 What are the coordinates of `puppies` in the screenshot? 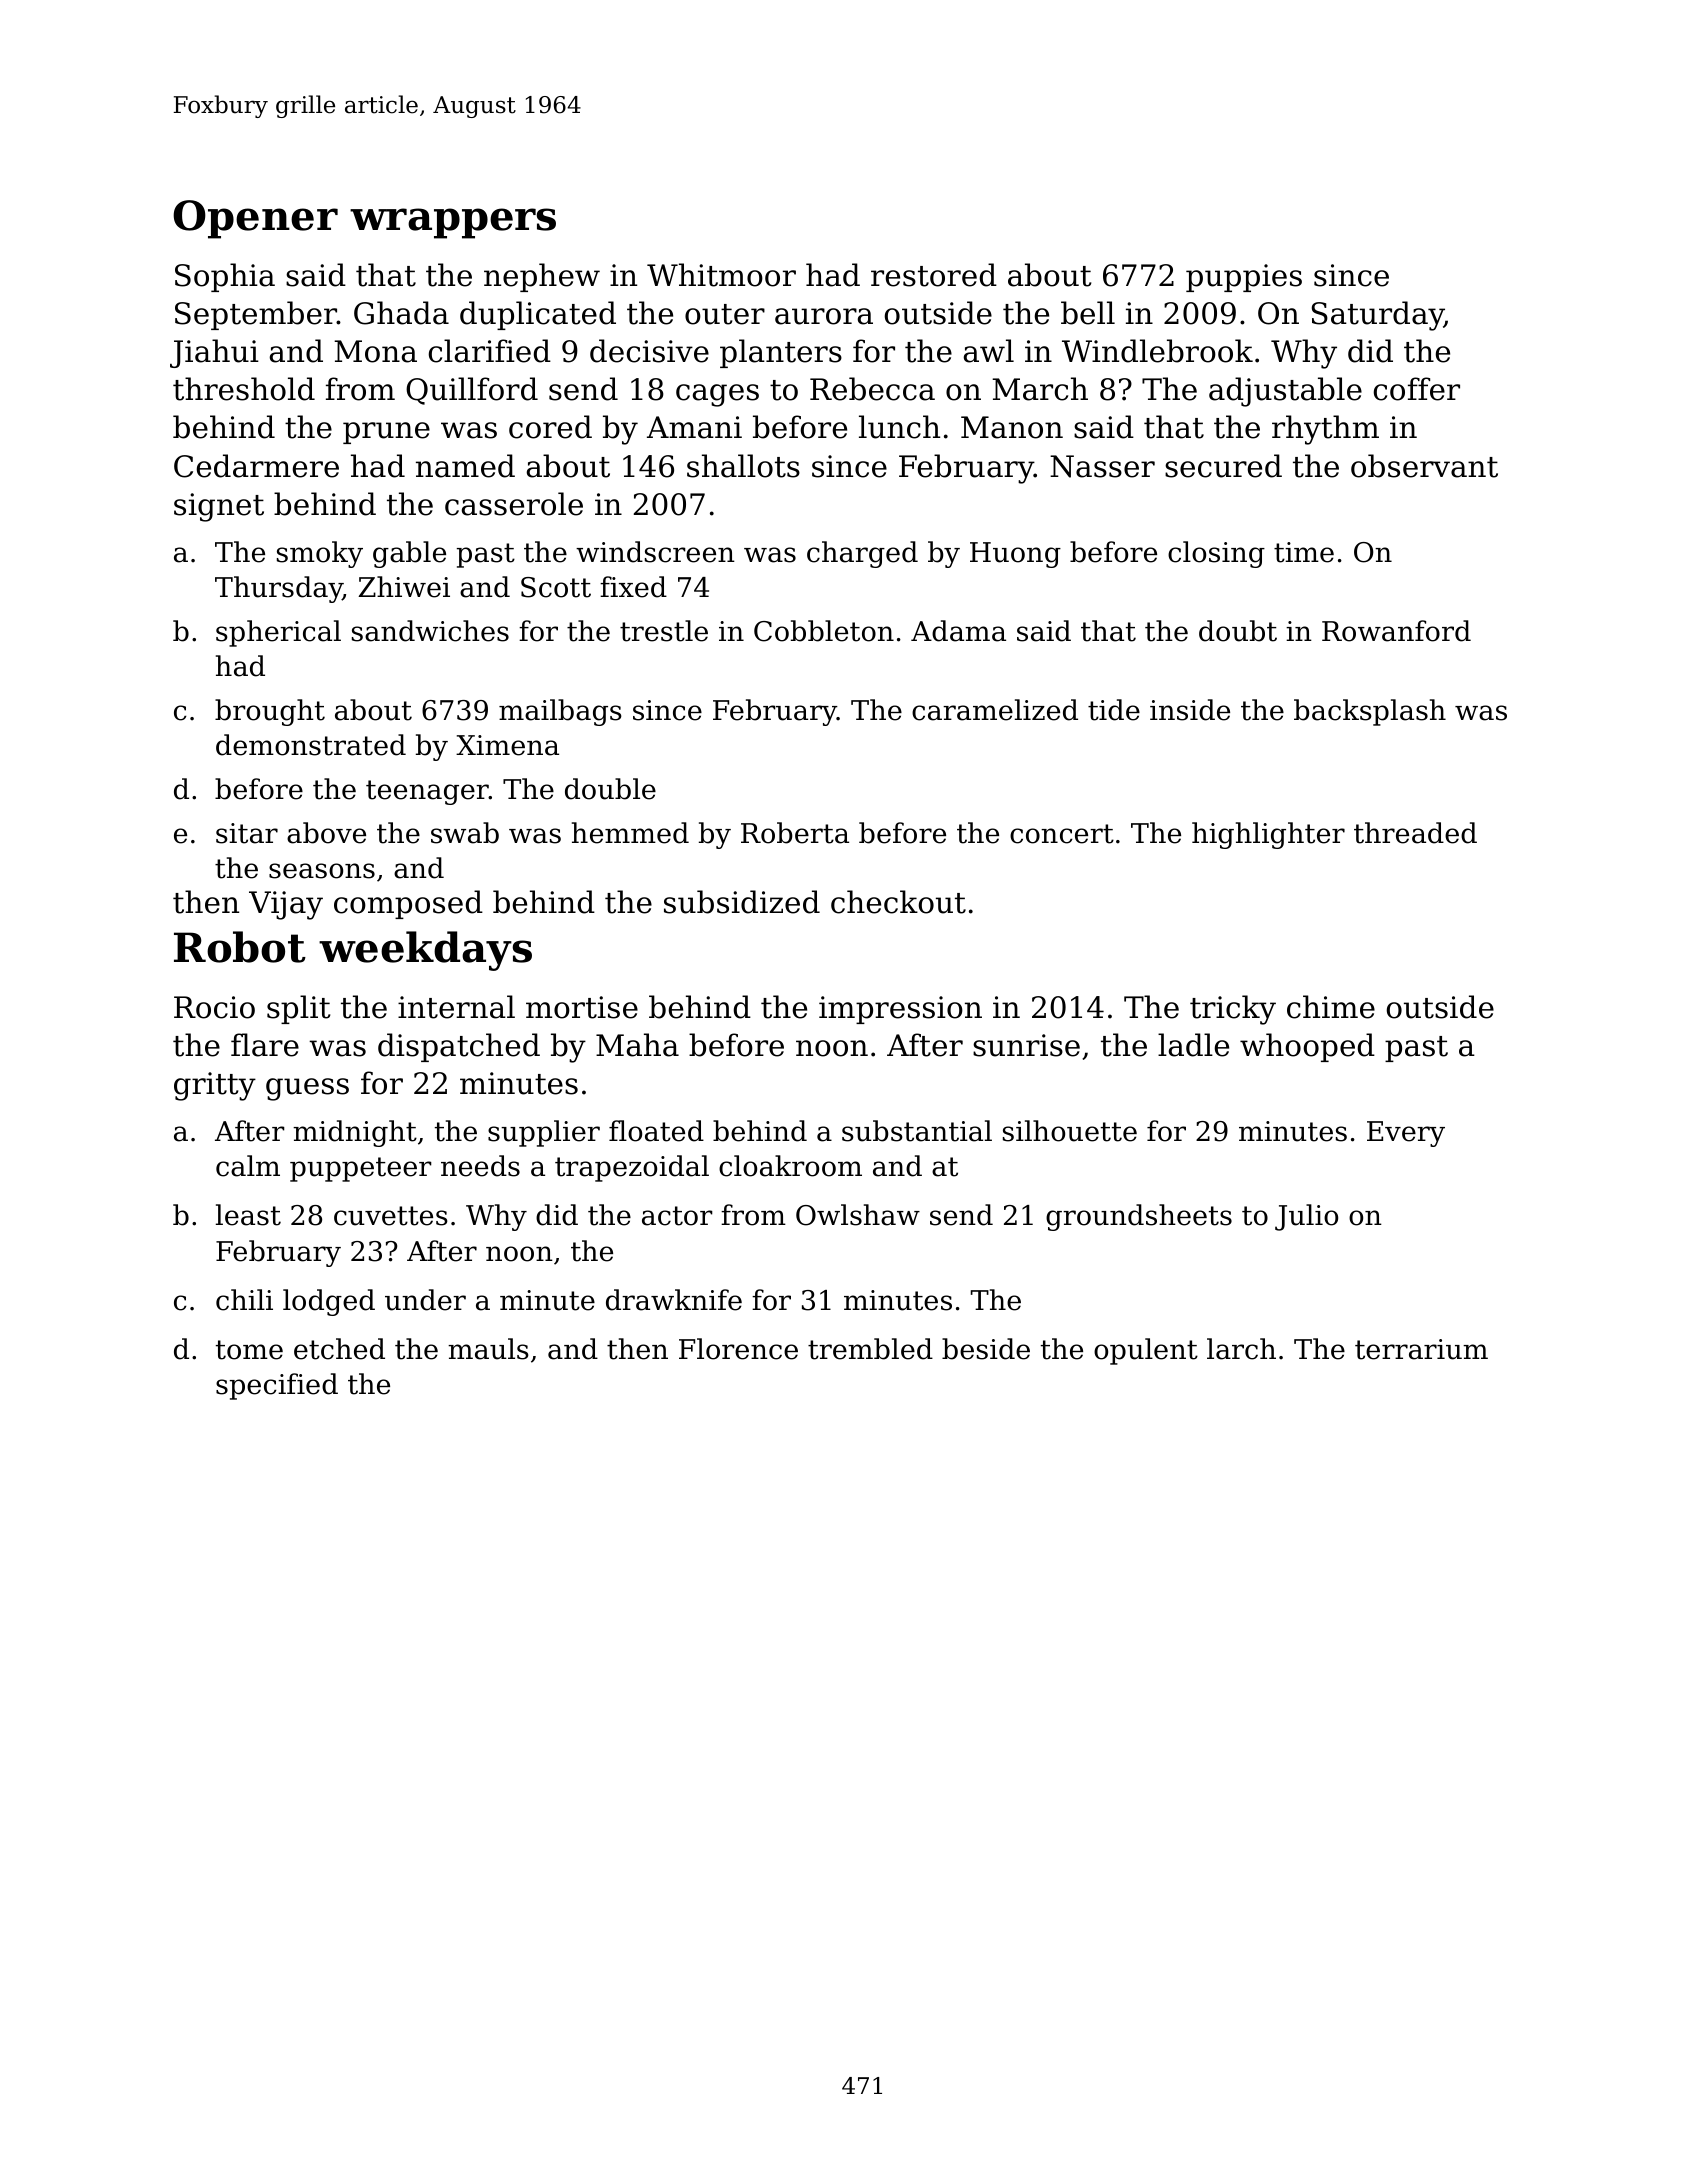 It's located at (1244, 278).
